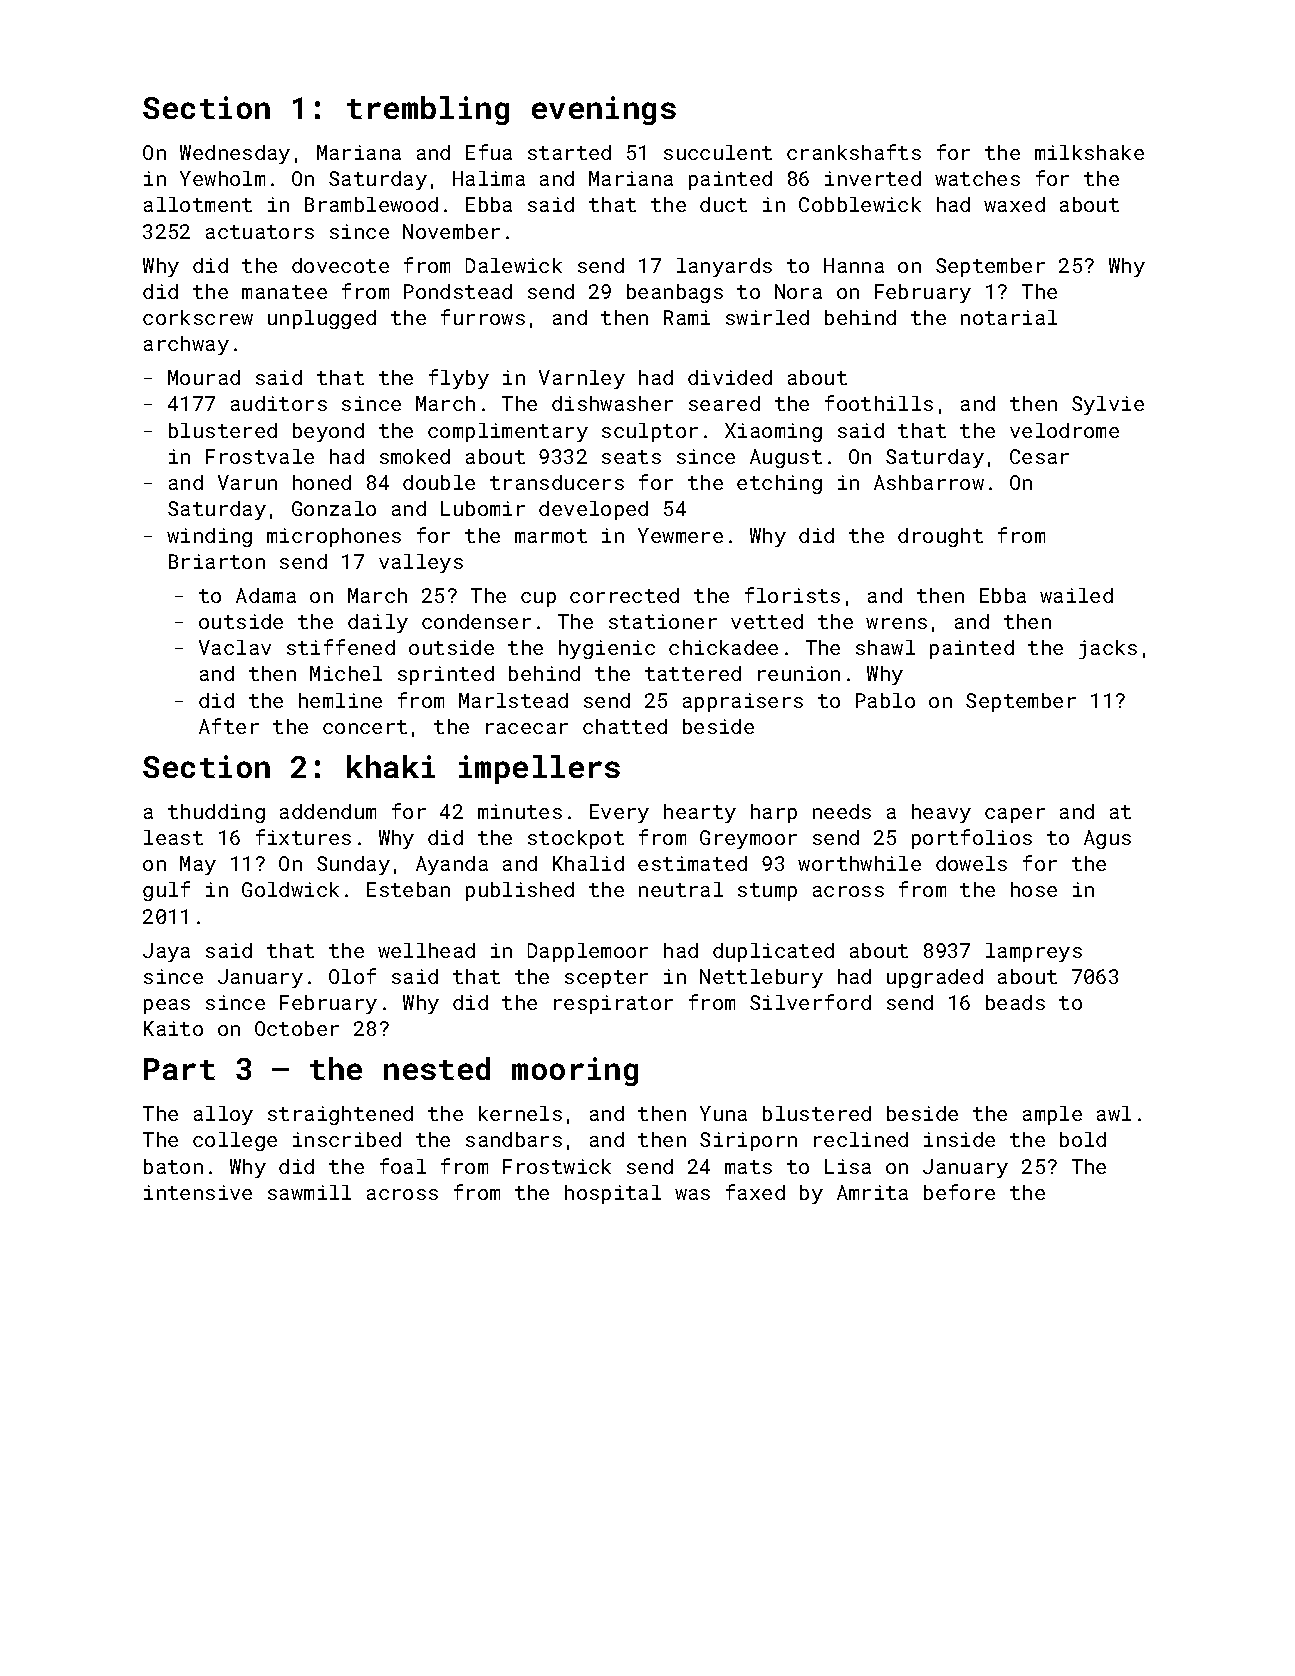 Image resolution: width=1295 pixels, height=1676 pixels. What do you see at coordinates (606, 979) in the page?
I see `scepter` at bounding box center [606, 979].
